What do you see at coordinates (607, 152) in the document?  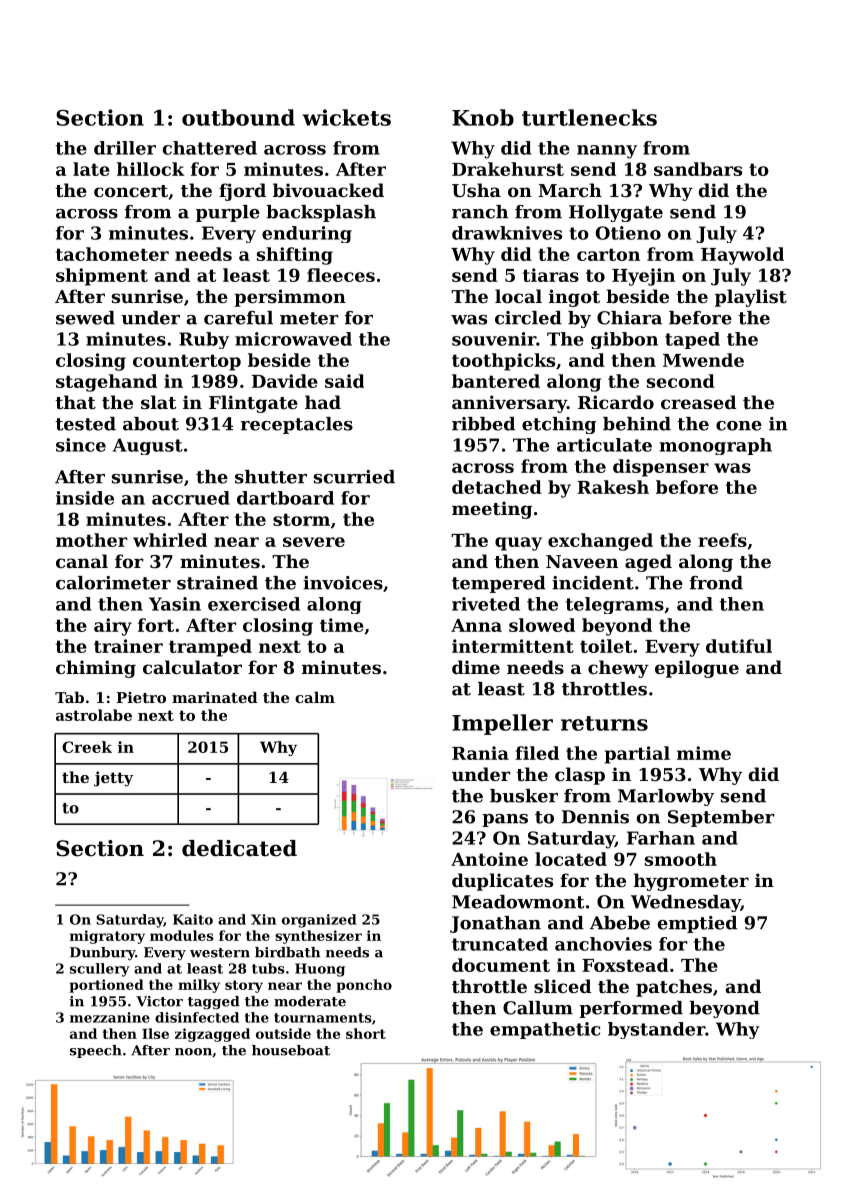 I see `nanny` at bounding box center [607, 152].
